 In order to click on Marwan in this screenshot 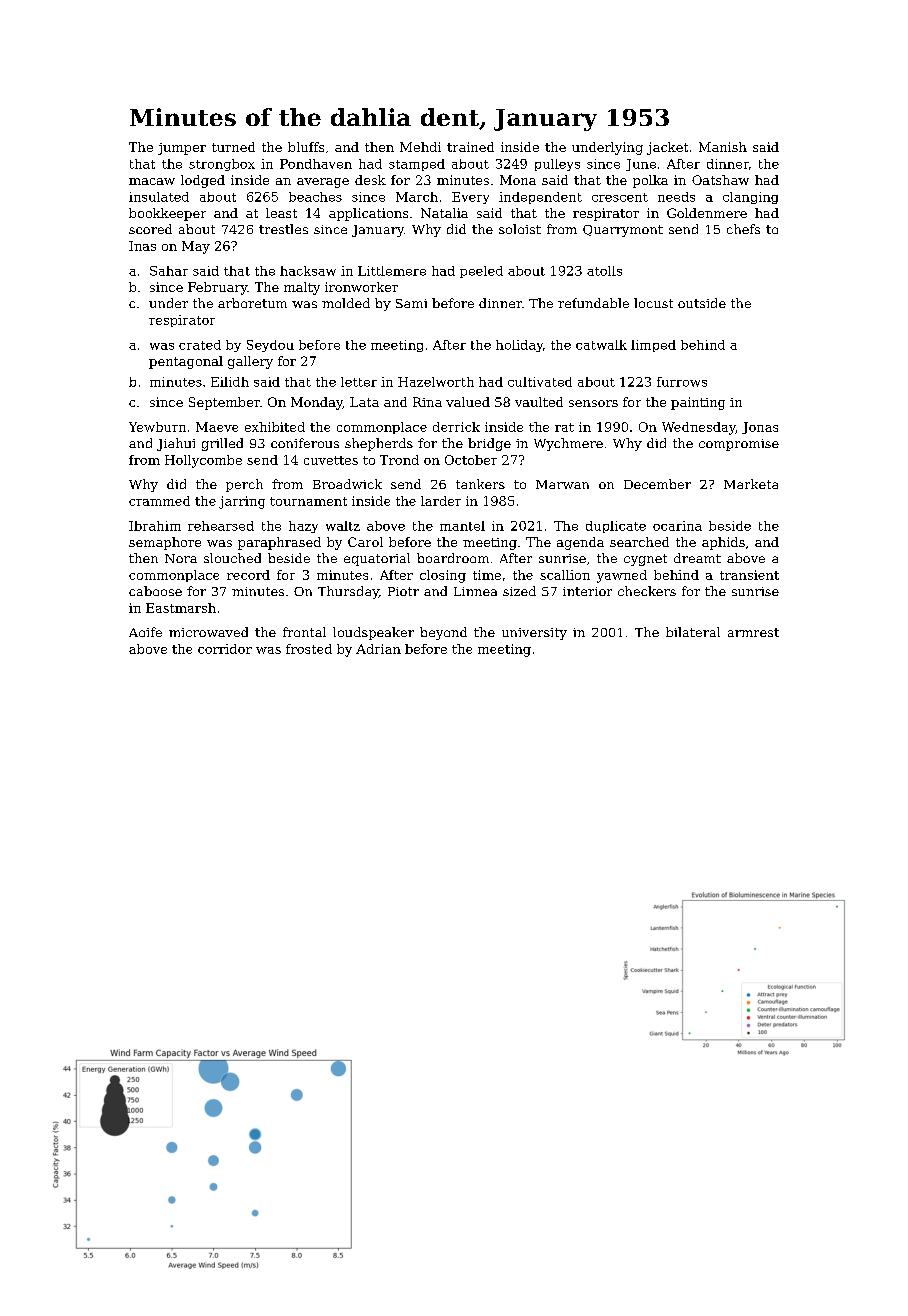, I will do `click(562, 484)`.
